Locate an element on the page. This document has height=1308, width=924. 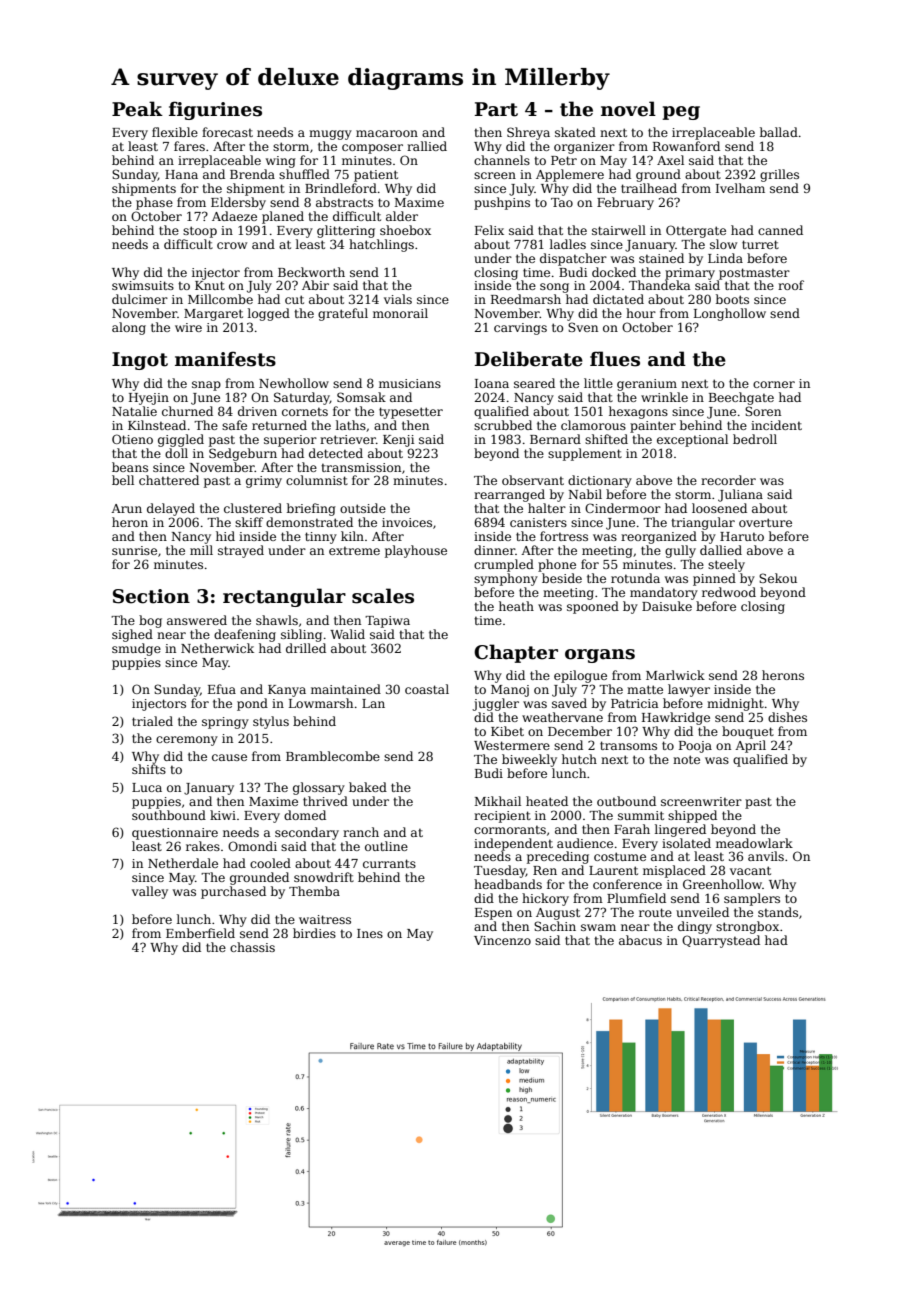
Section is located at coordinates (151, 596).
